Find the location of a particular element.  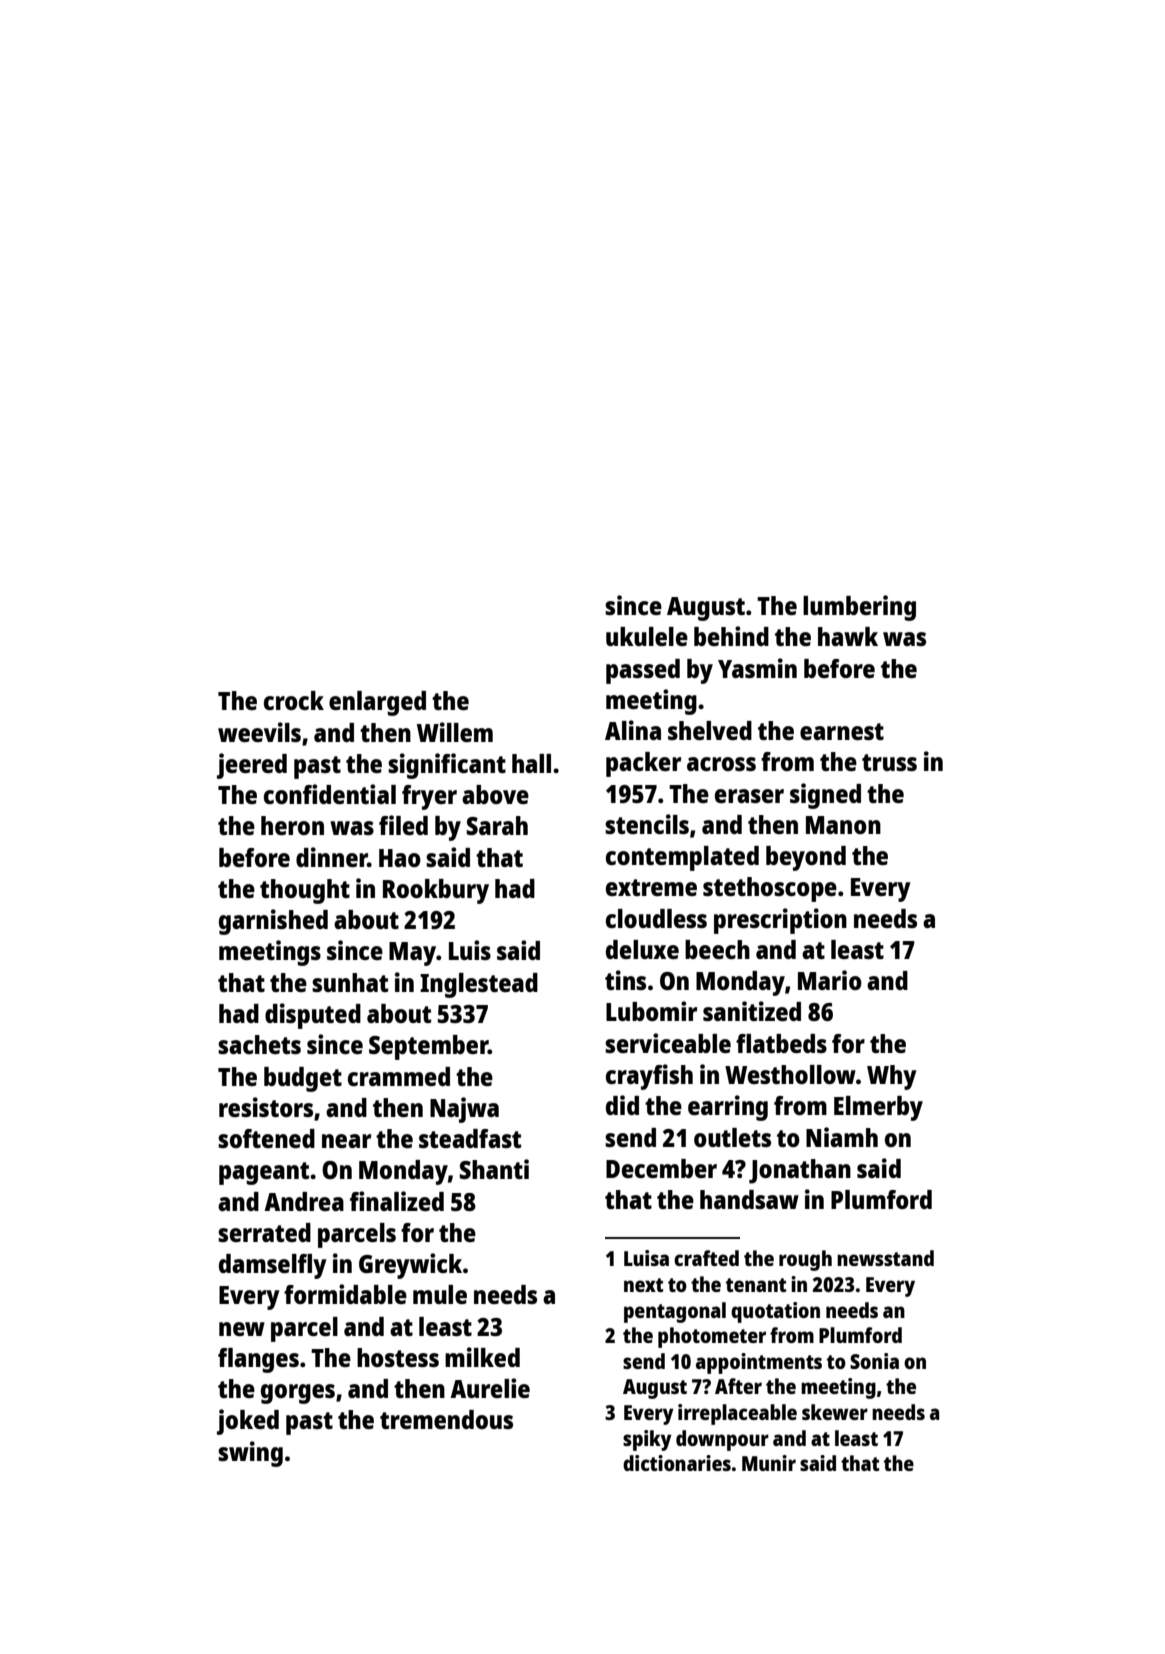

crock is located at coordinates (294, 700).
